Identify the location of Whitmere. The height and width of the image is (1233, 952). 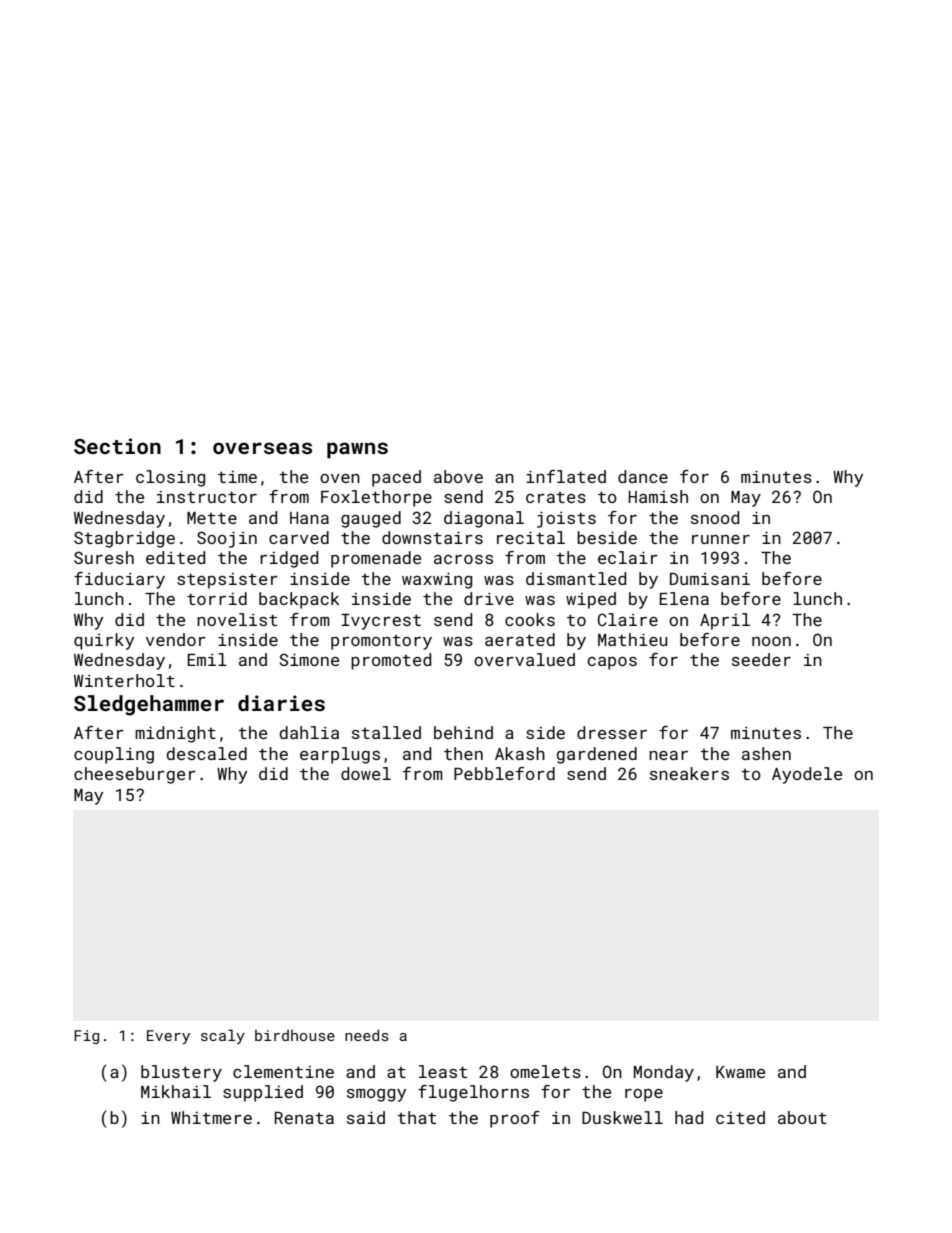
(211, 1117).
